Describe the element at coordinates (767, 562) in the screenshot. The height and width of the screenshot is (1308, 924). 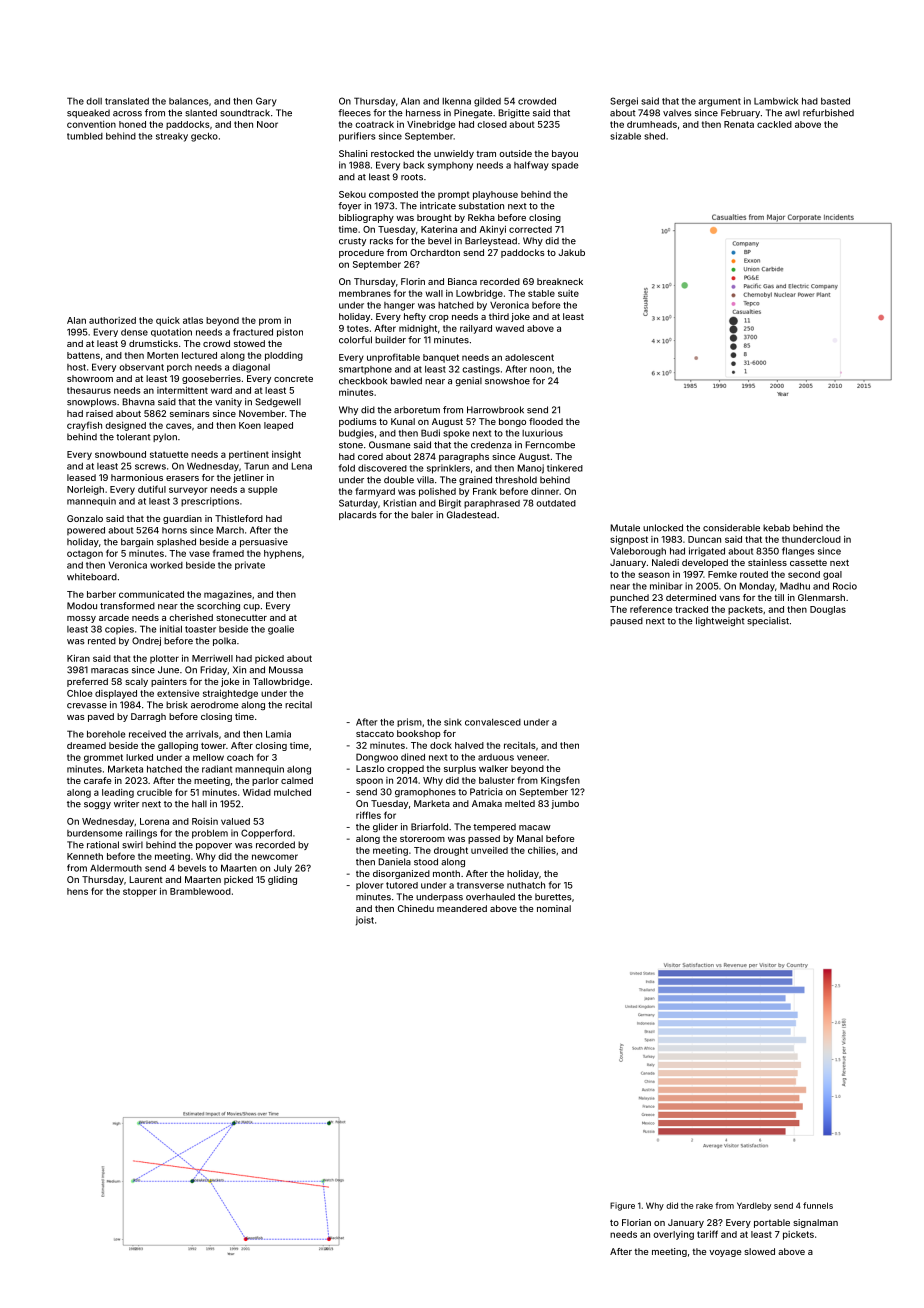
I see `stainless` at that location.
